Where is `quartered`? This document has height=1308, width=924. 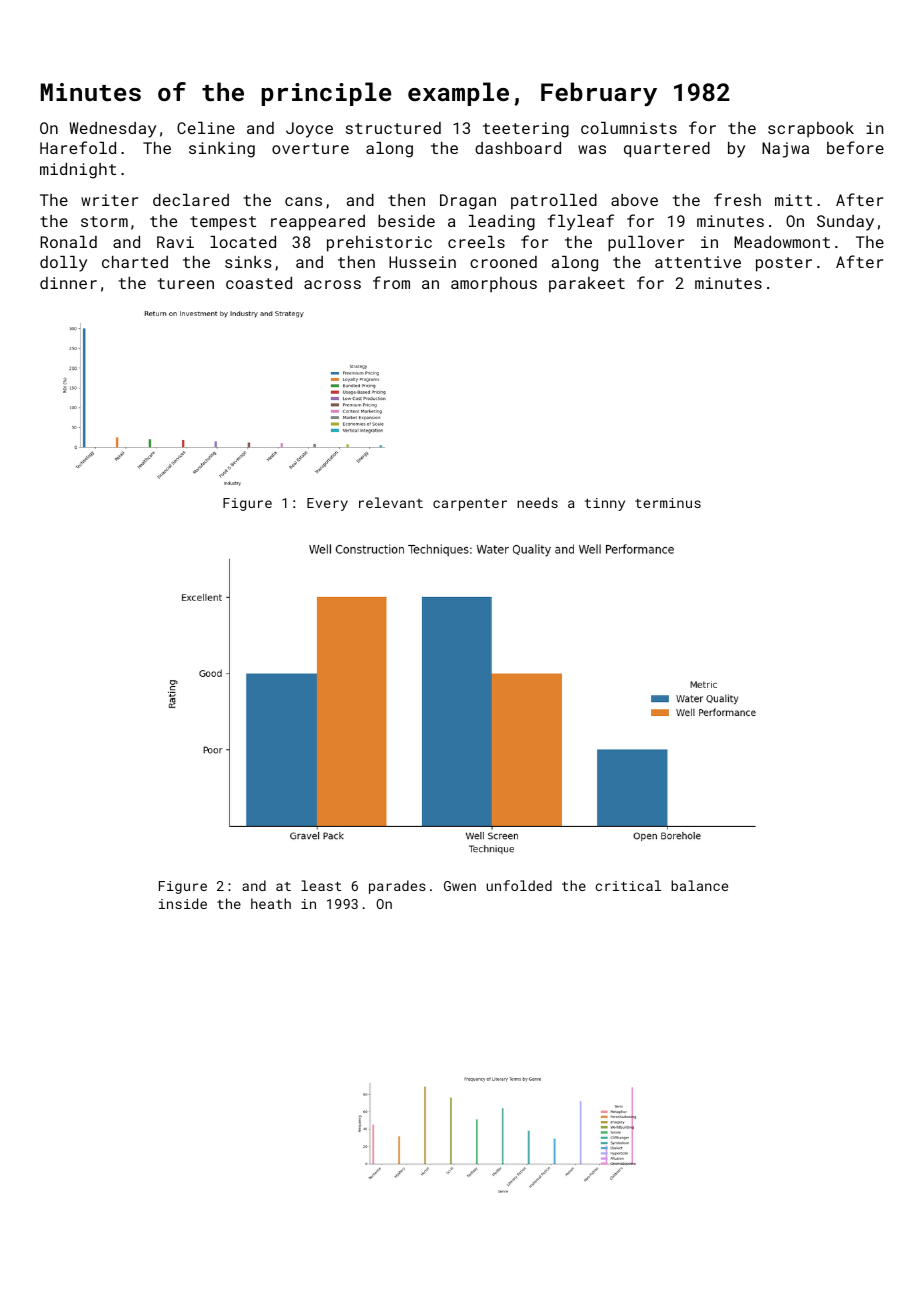 quartered is located at coordinates (667, 150).
